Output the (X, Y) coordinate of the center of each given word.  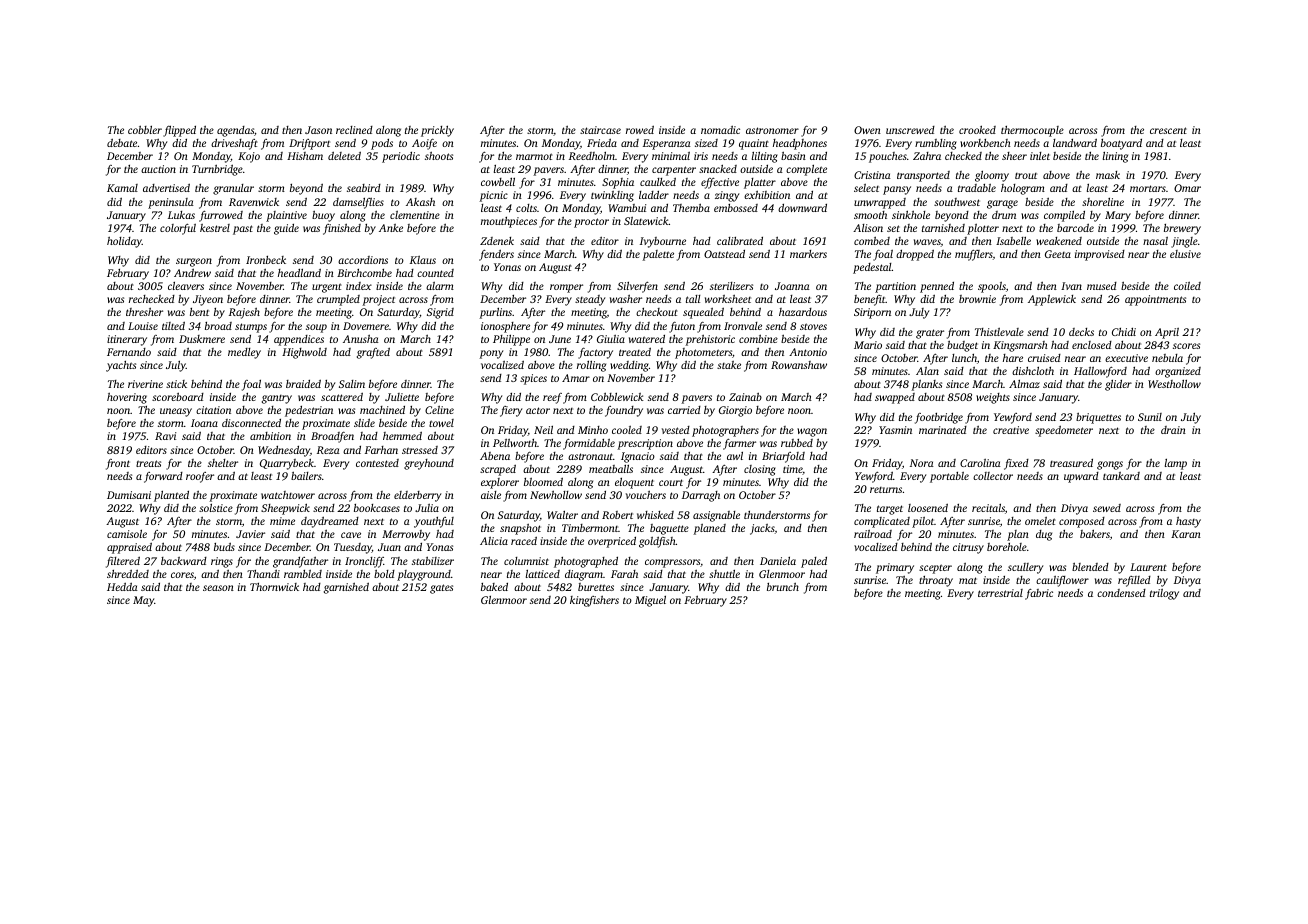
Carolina (980, 463)
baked (494, 587)
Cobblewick (617, 396)
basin (793, 155)
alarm (440, 286)
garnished (346, 588)
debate (122, 142)
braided (303, 383)
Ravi (165, 436)
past (243, 230)
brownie (977, 299)
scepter (935, 569)
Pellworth (515, 443)
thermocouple (1032, 131)
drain (1173, 430)
